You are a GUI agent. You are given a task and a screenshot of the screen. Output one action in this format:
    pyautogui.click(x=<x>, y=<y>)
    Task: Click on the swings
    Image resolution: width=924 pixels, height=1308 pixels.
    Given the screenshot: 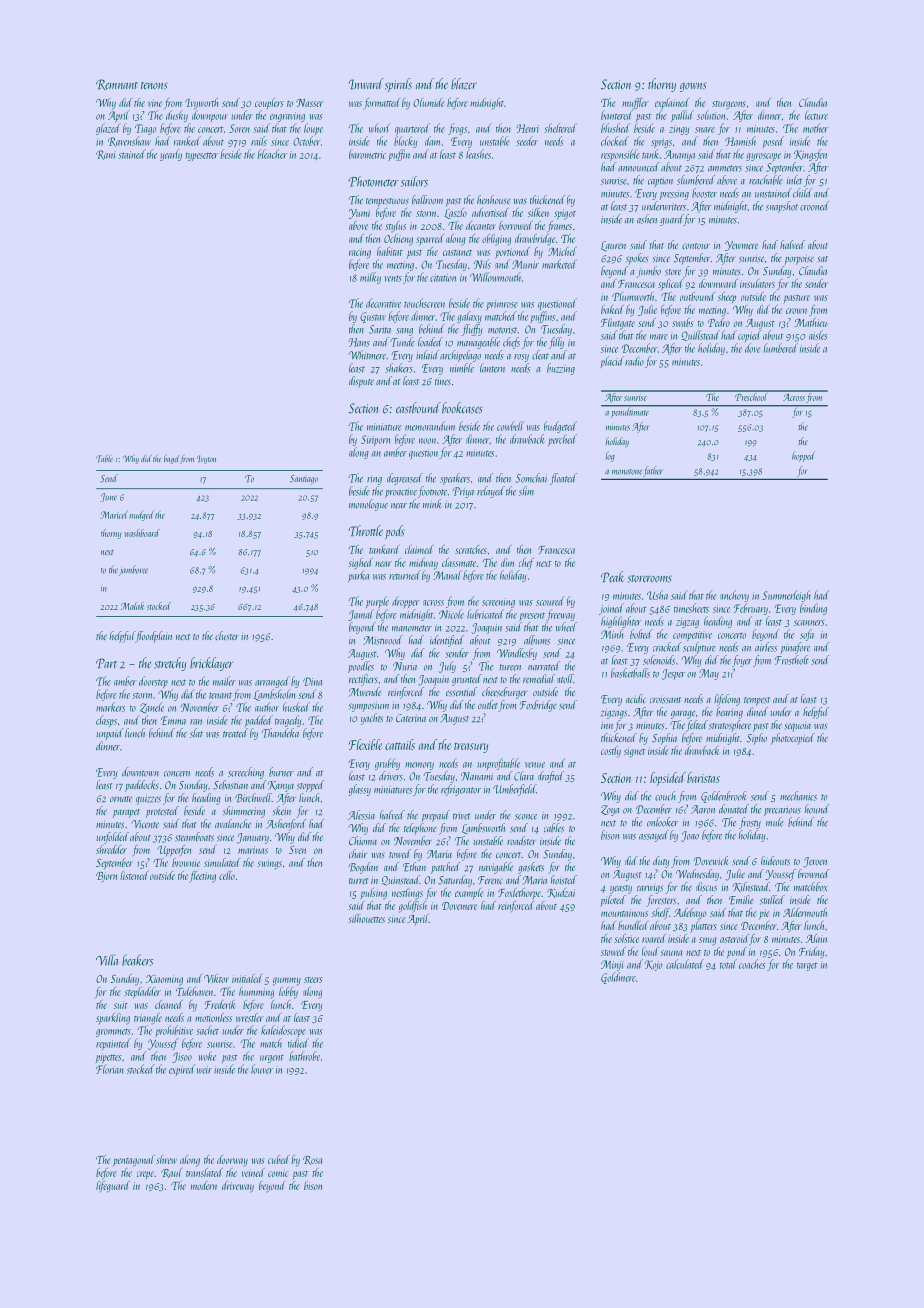 What is the action you would take?
    pyautogui.click(x=269, y=864)
